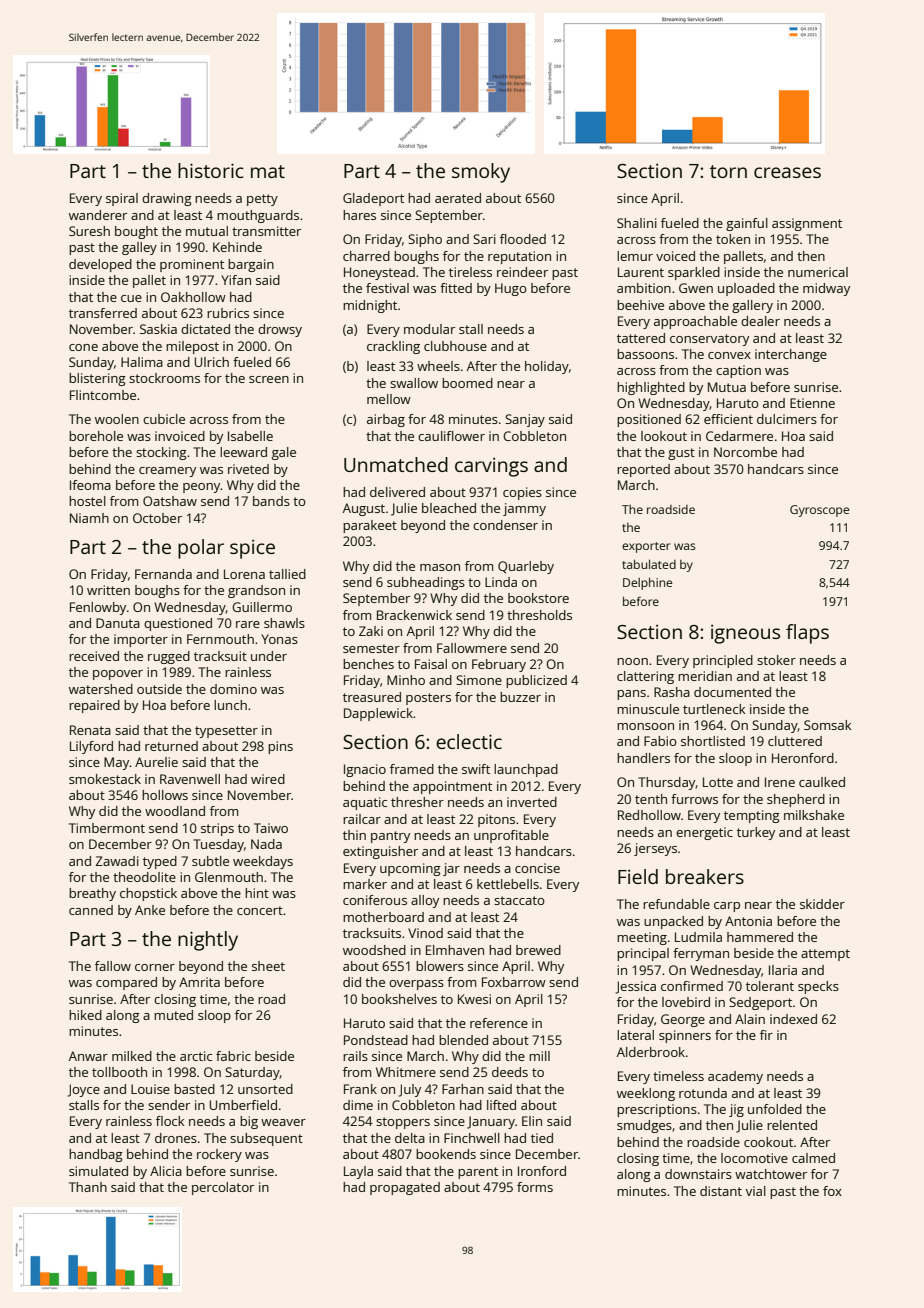  I want to click on creases, so click(787, 172).
